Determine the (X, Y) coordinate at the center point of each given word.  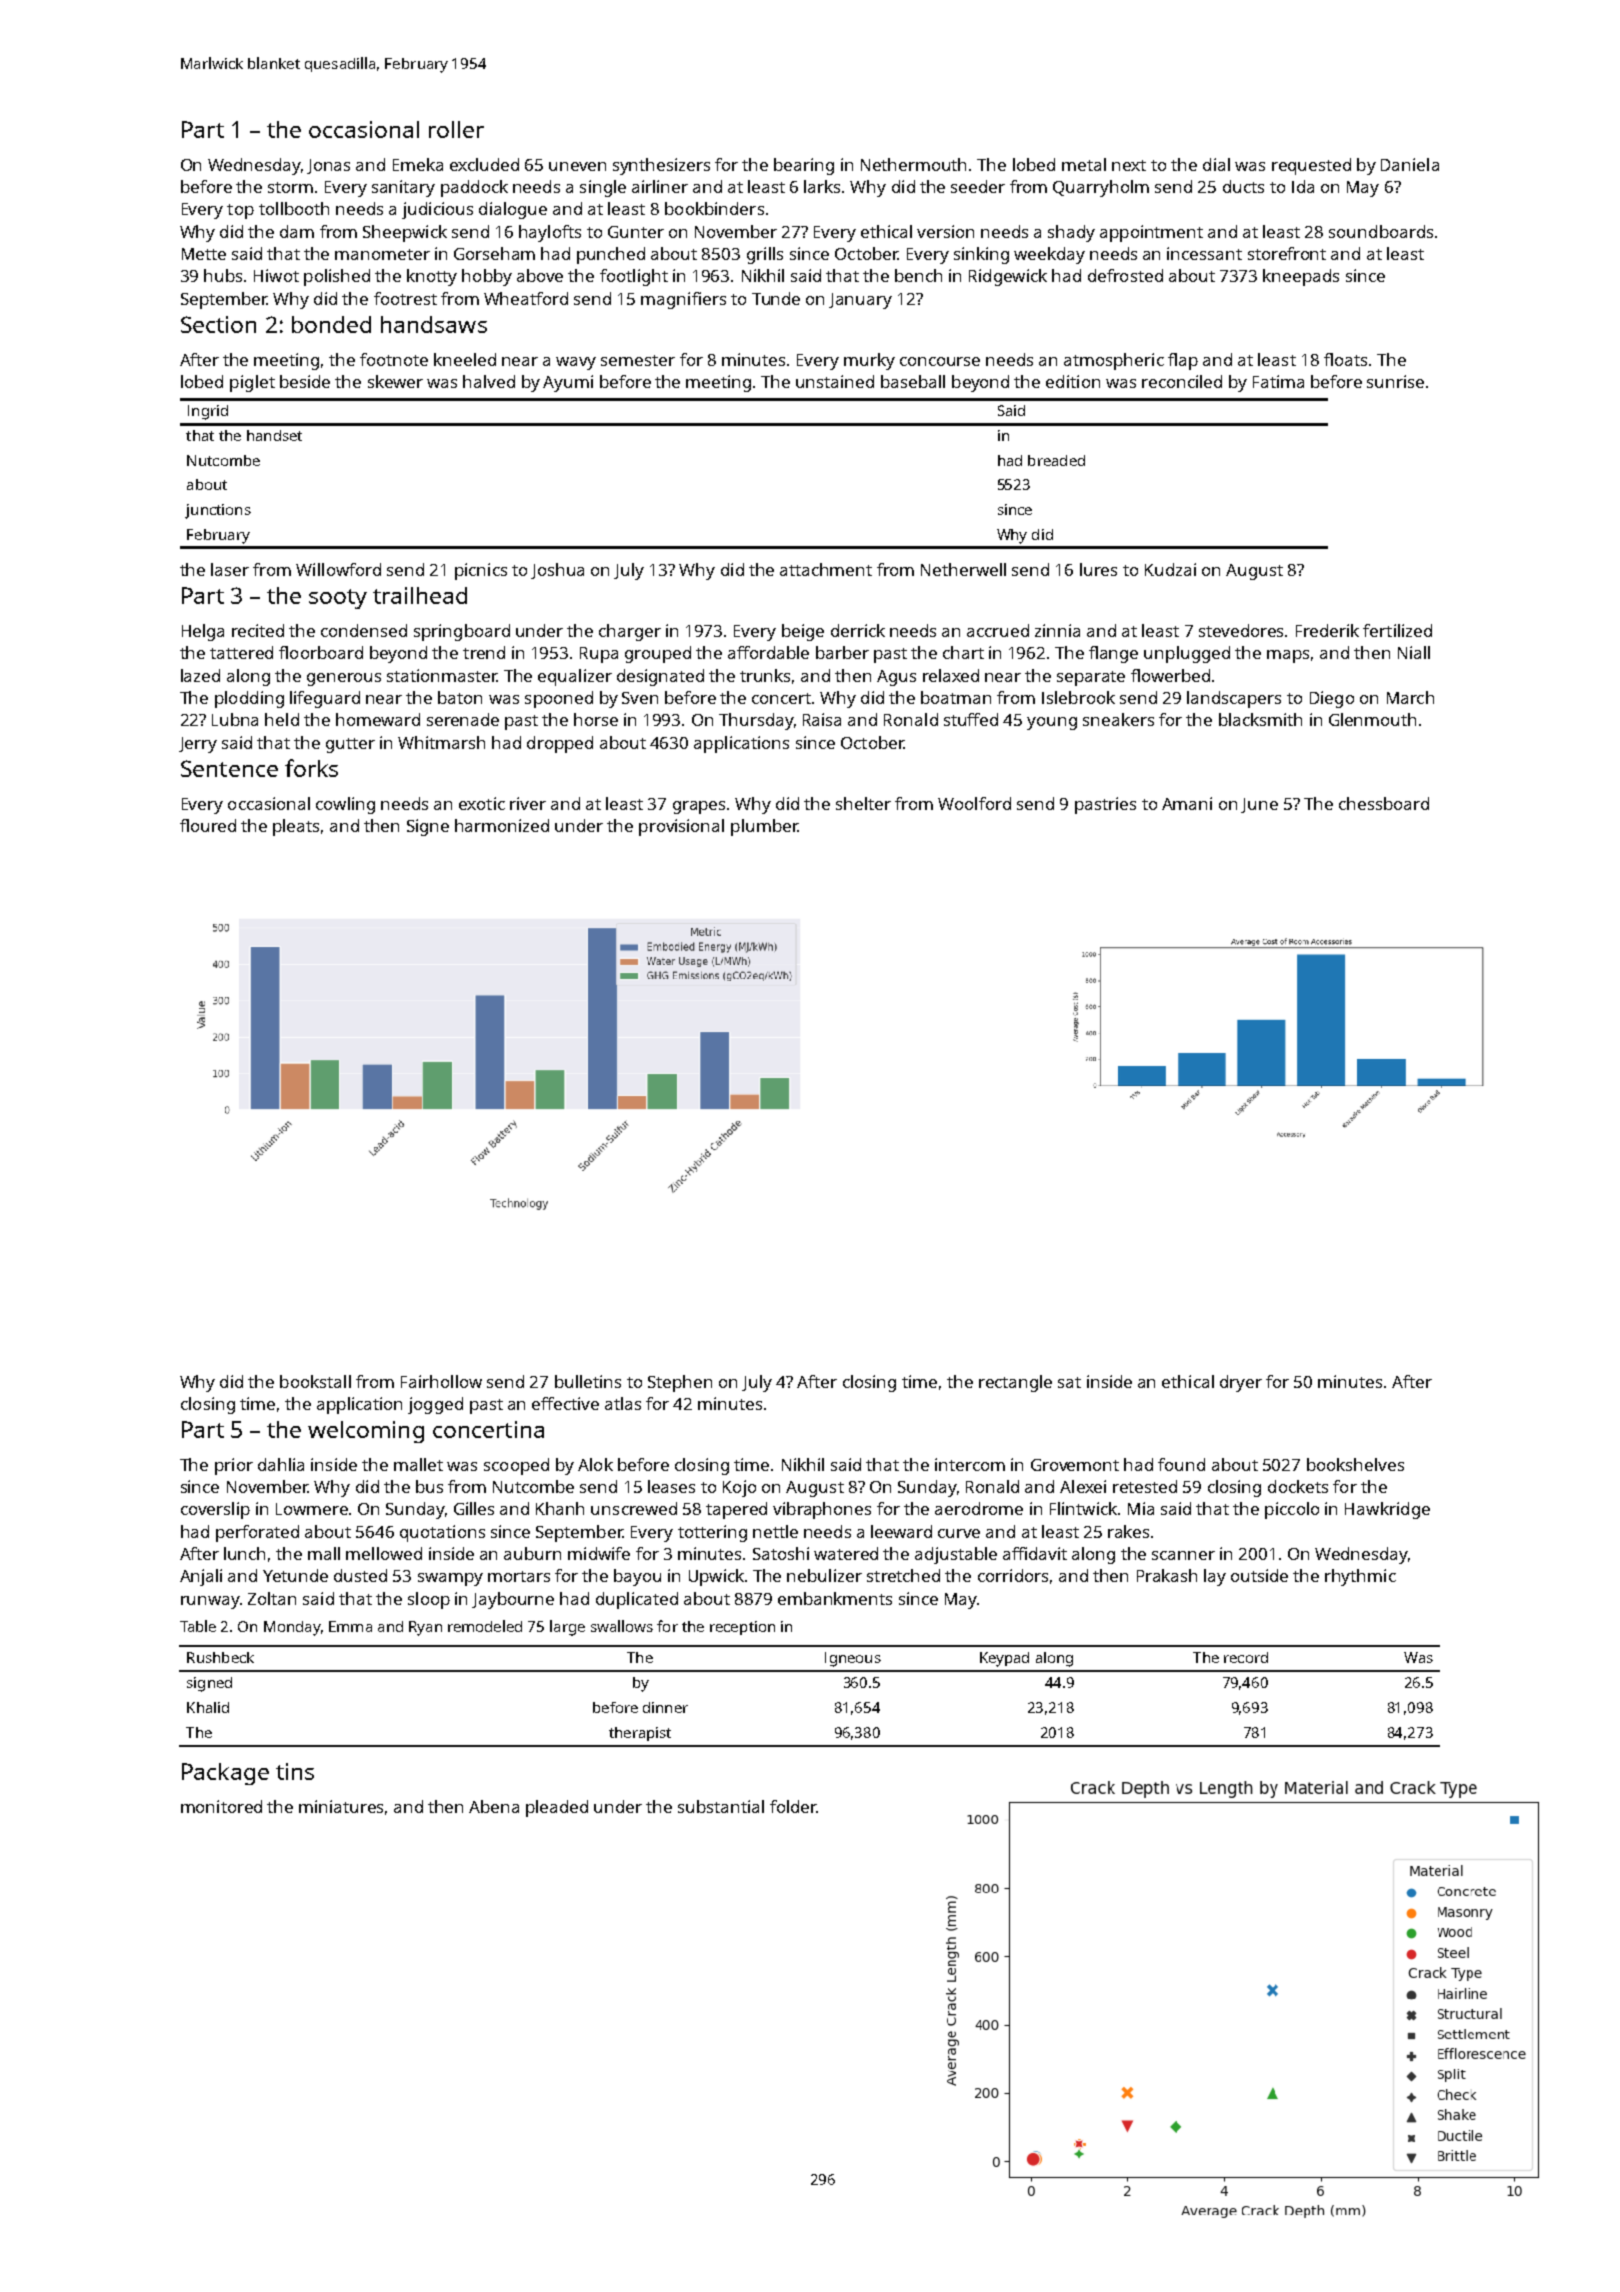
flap (1183, 361)
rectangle (1015, 1383)
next (1129, 165)
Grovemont (1075, 1465)
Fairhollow (441, 1381)
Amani (1187, 803)
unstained (835, 381)
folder (793, 1806)
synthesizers (661, 166)
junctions (218, 511)
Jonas (328, 166)
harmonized (502, 825)
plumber (764, 827)
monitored (221, 1806)
